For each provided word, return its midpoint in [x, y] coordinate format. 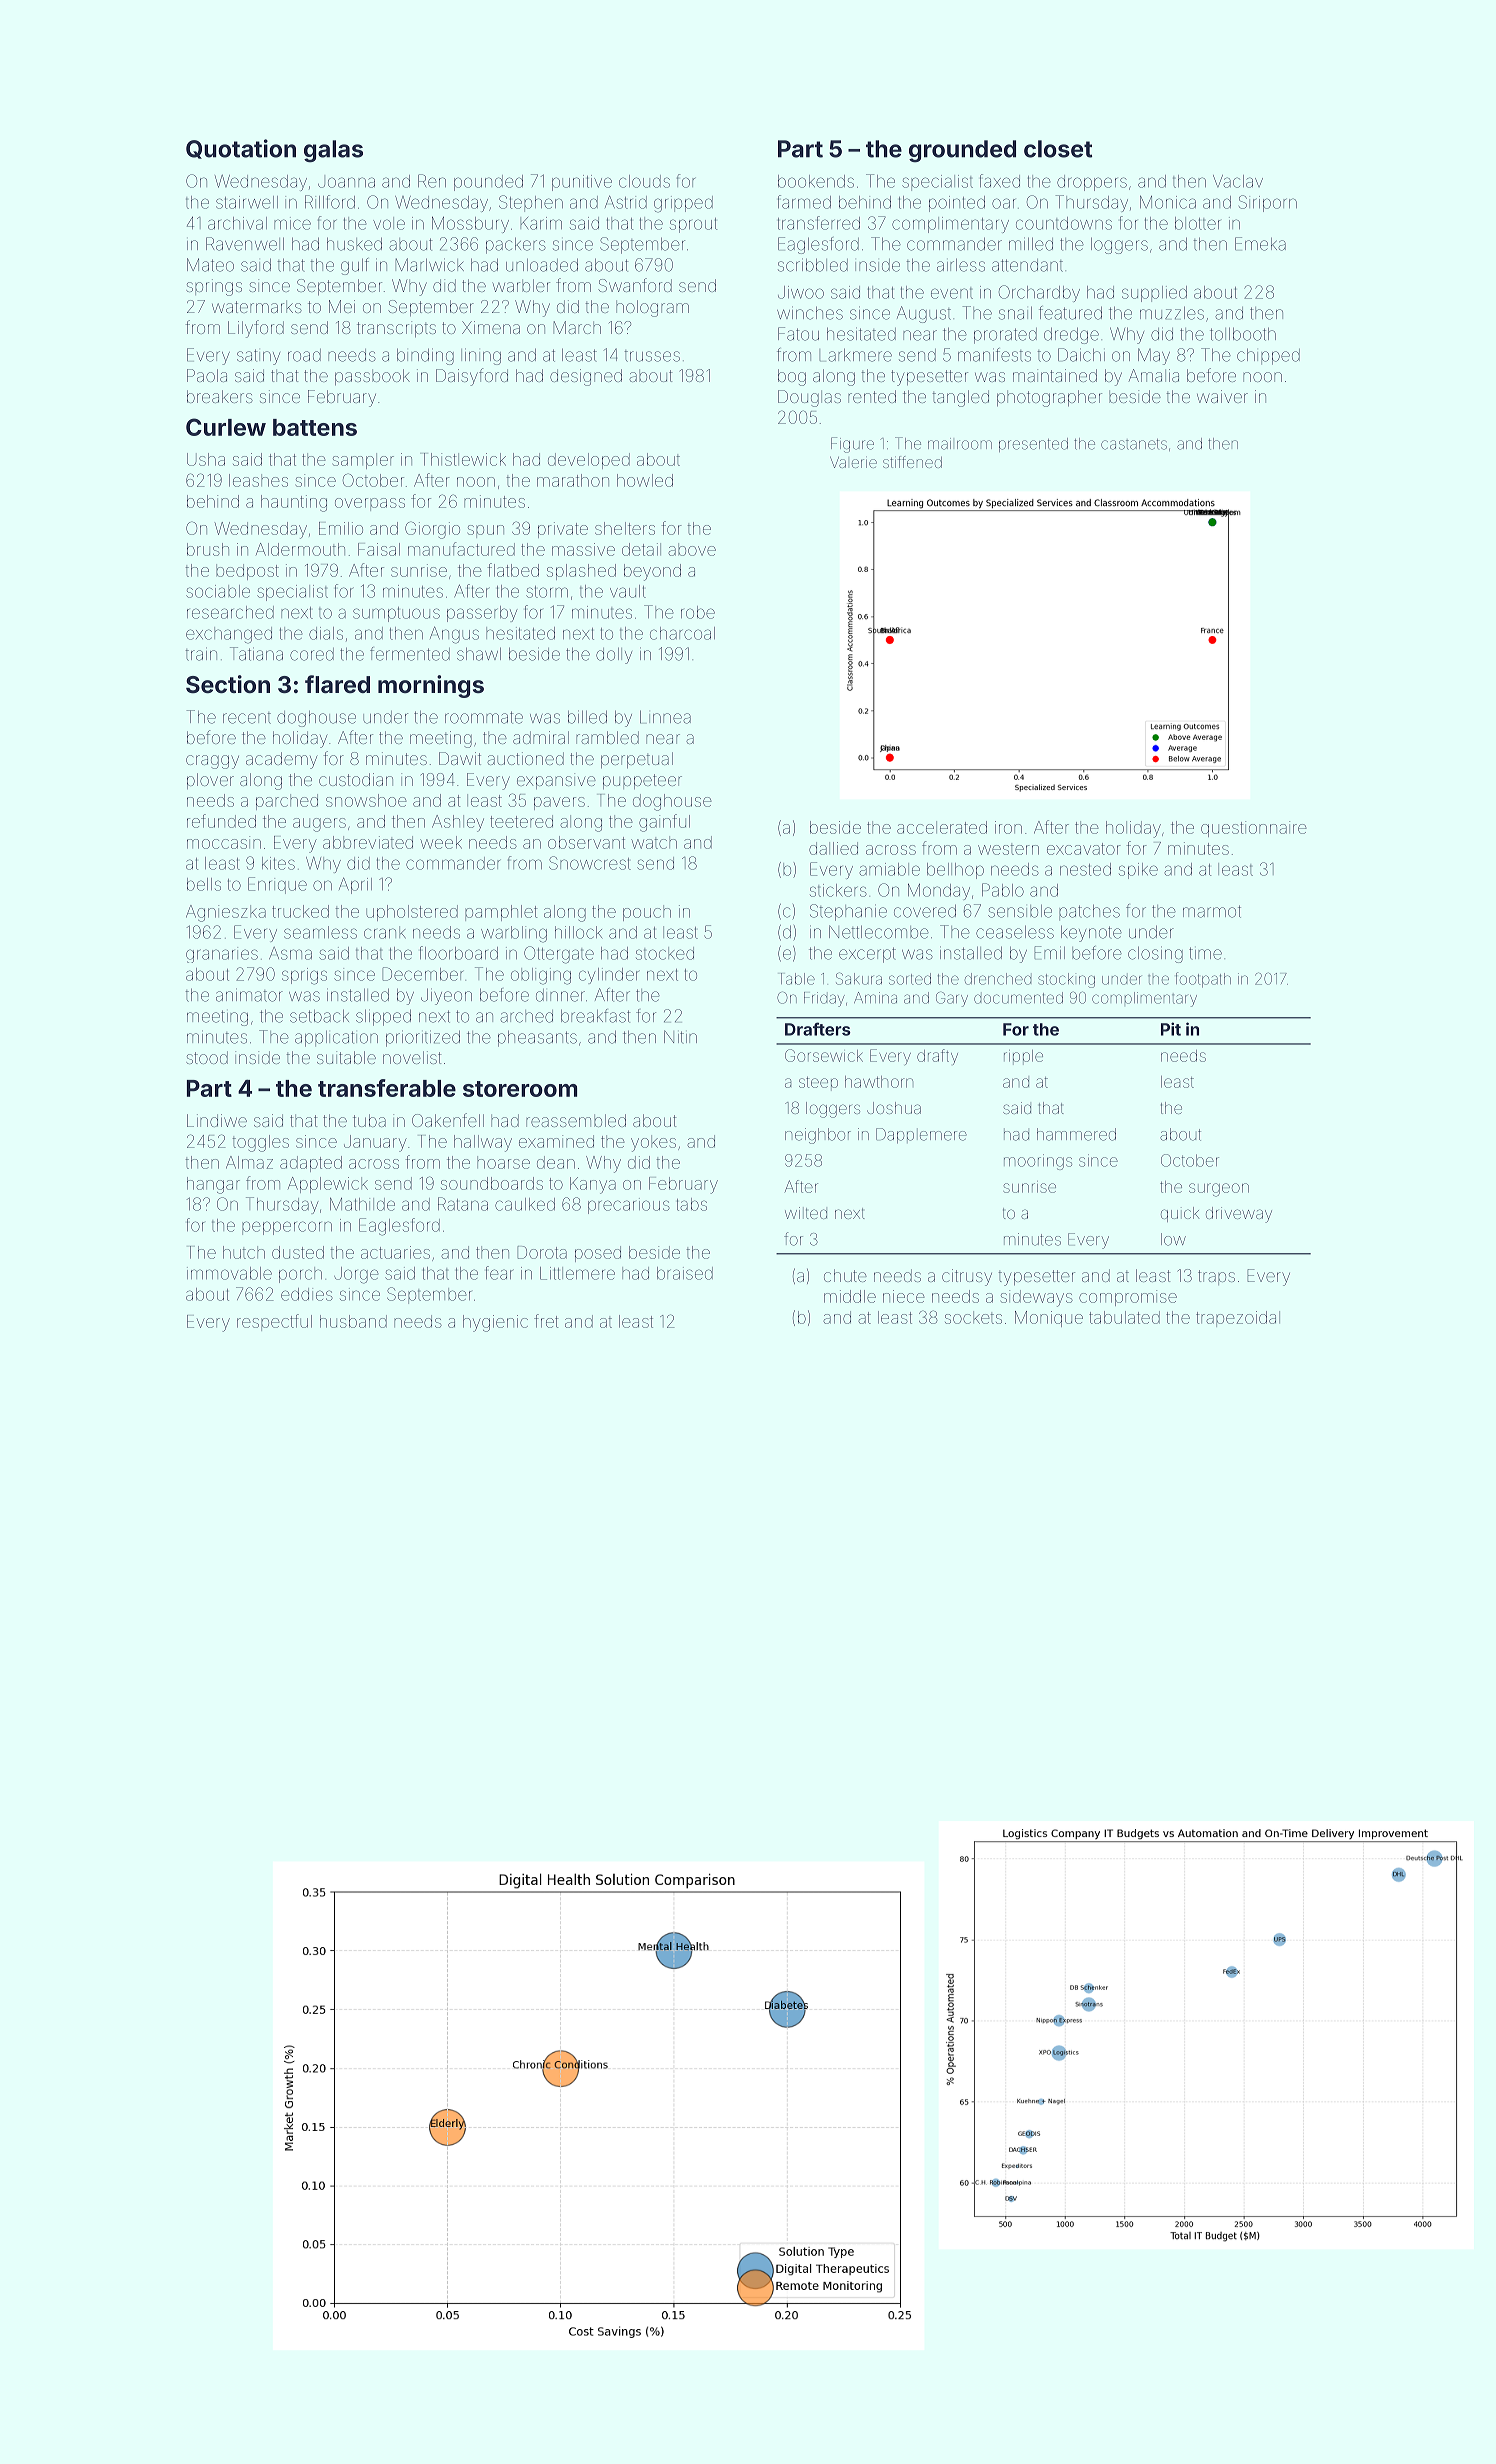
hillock [578, 932]
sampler [363, 461]
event [952, 293]
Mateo [210, 265]
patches [1089, 912]
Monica [1168, 202]
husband [353, 1321]
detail [641, 549]
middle [850, 1296]
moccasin [224, 842]
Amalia [1154, 375]
